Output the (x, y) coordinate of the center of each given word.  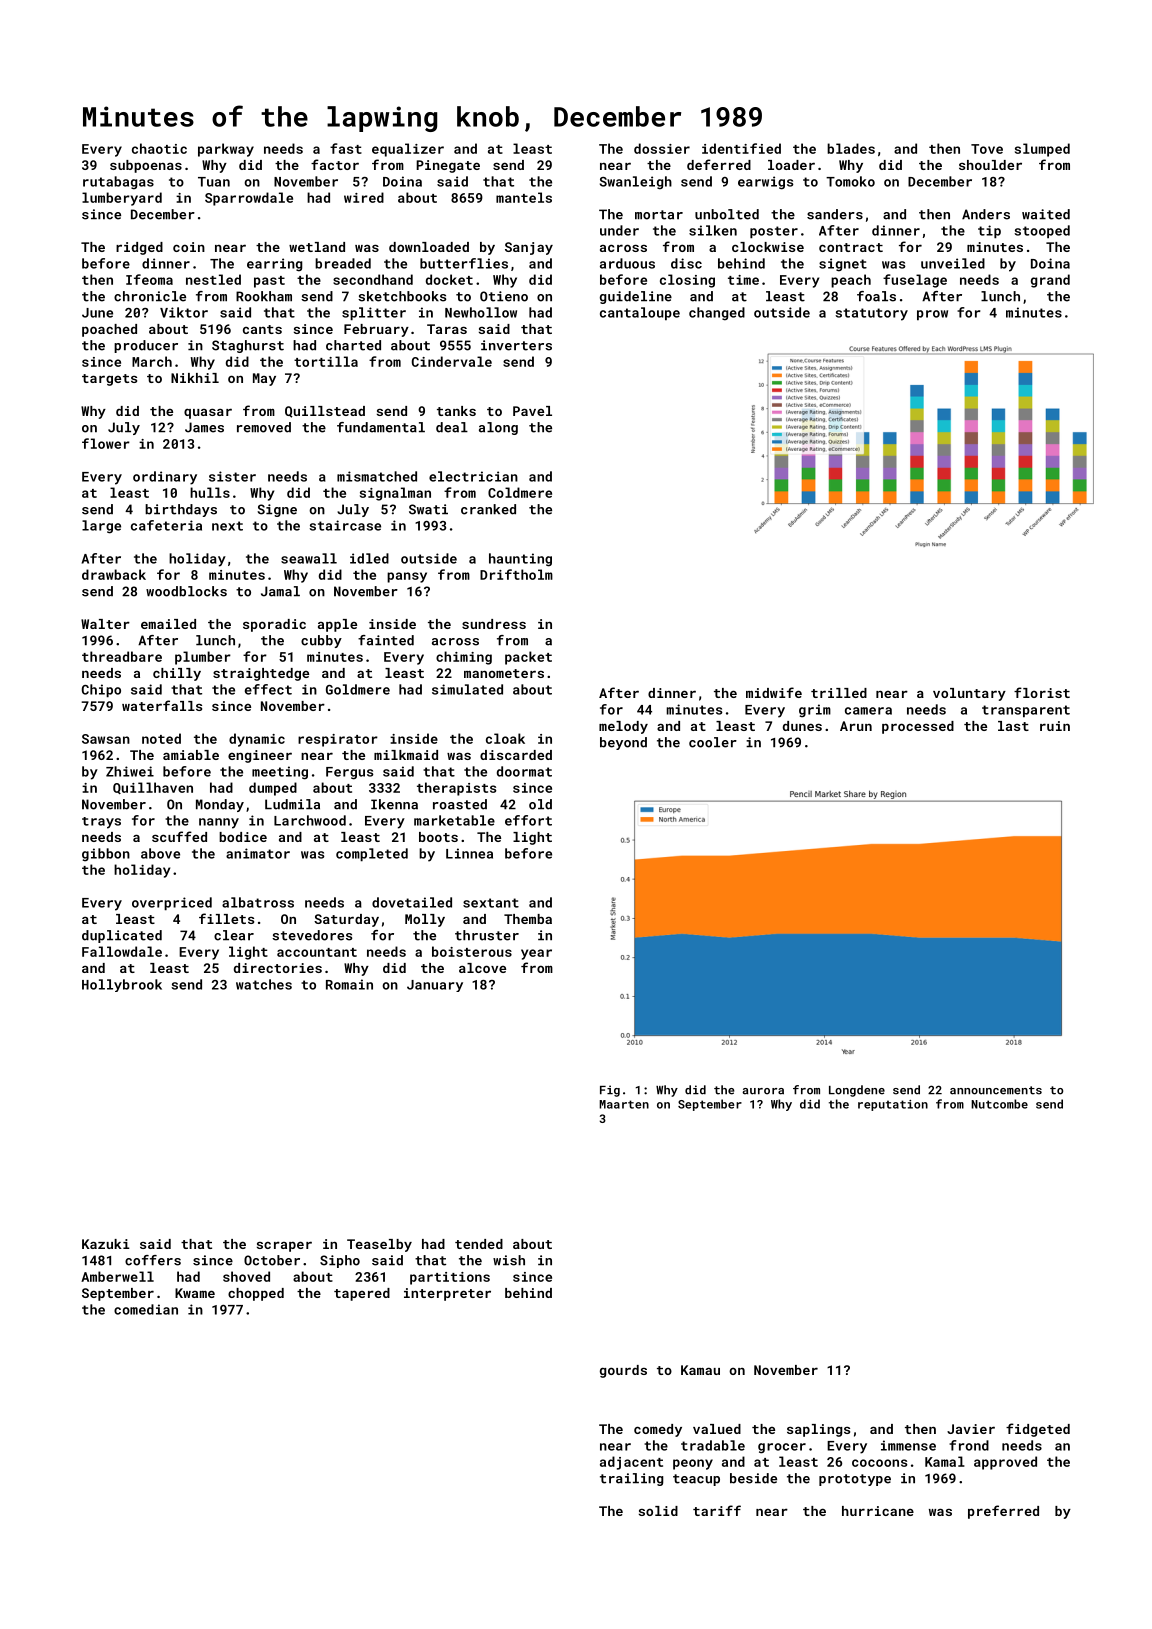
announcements (996, 1090)
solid (658, 1511)
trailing (631, 1479)
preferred (1003, 1512)
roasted (460, 804)
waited (1046, 214)
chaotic (159, 148)
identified (741, 148)
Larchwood (310, 820)
